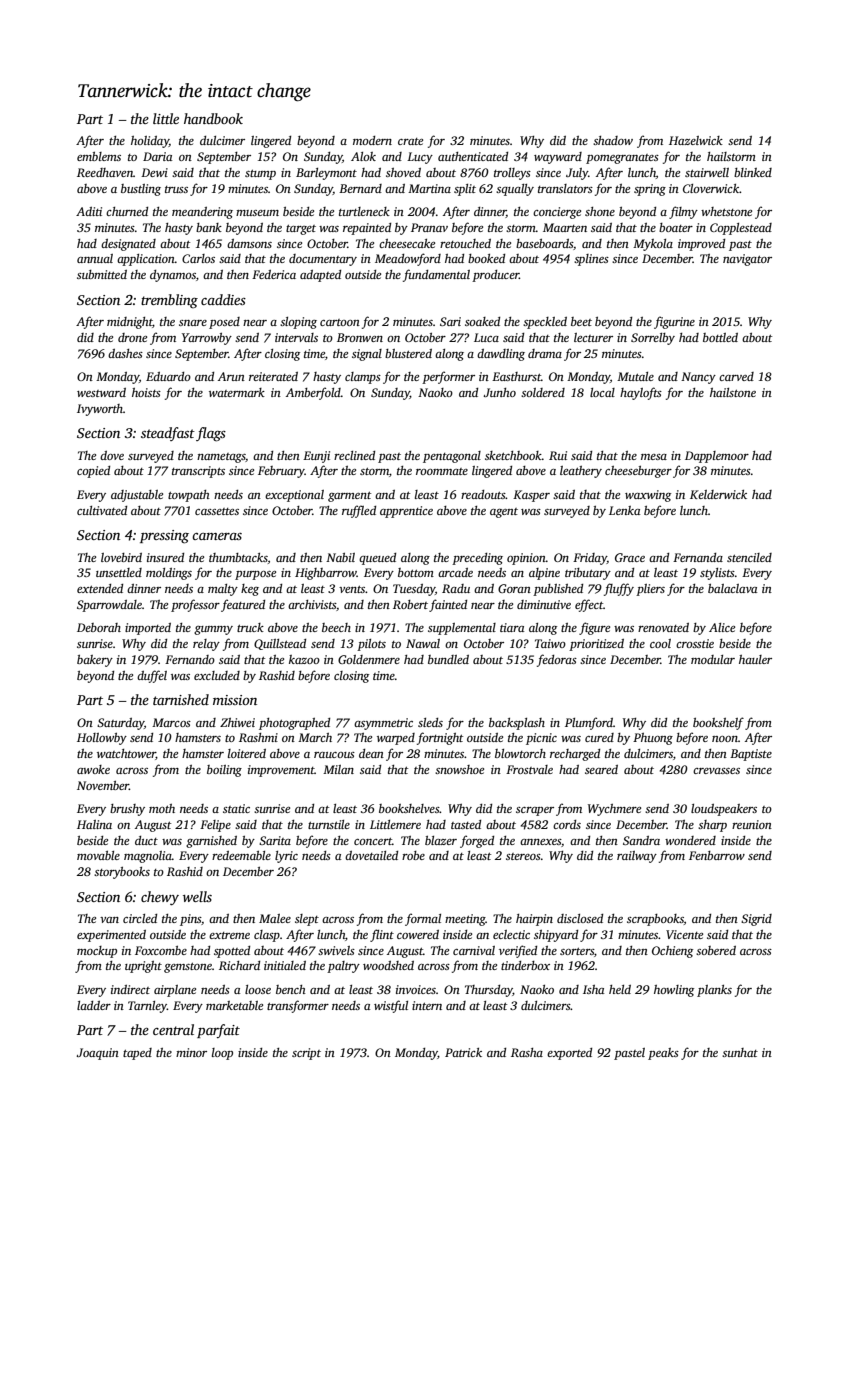 The image size is (849, 1400). What do you see at coordinates (466, 824) in the screenshot?
I see `tasted` at bounding box center [466, 824].
